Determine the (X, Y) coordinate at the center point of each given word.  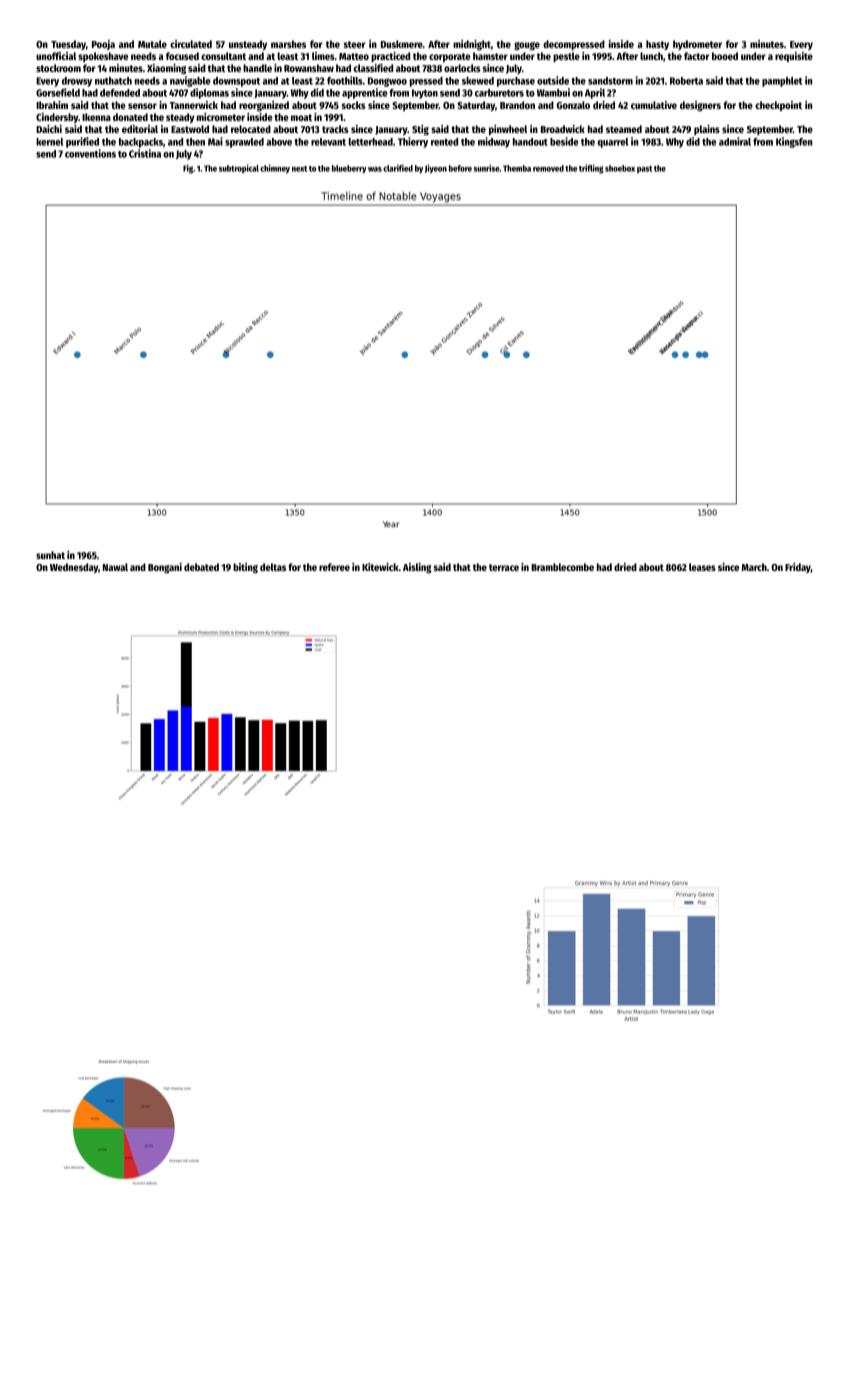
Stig (420, 130)
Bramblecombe (562, 567)
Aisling (417, 568)
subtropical (239, 169)
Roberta (686, 81)
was (375, 169)
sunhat (50, 555)
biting (245, 568)
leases (702, 567)
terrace (504, 567)
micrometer (221, 117)
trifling (591, 169)
